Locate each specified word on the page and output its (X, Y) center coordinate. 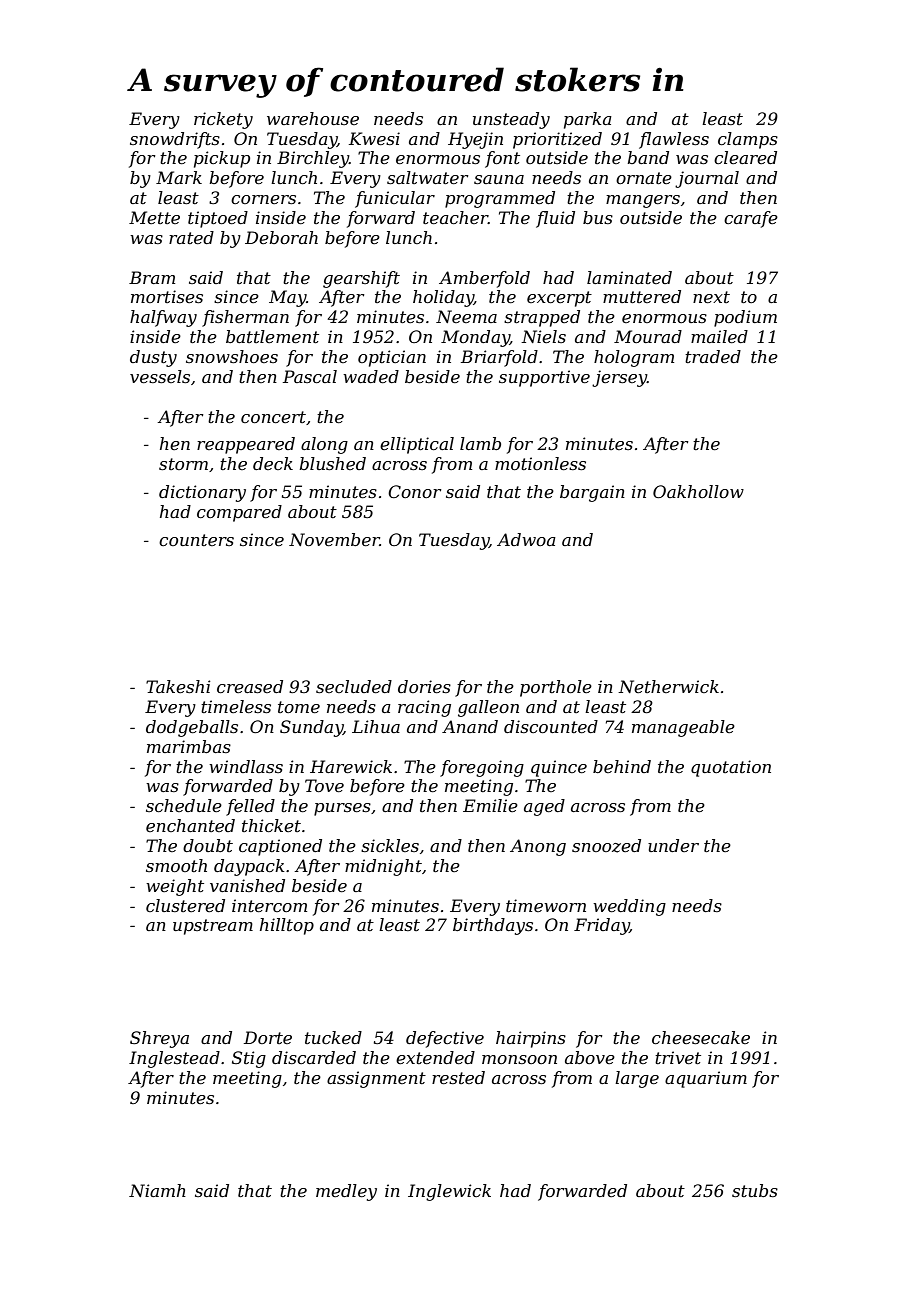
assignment (376, 1079)
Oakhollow (698, 491)
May (287, 298)
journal (707, 179)
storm (183, 464)
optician (392, 358)
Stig (249, 1059)
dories (424, 686)
